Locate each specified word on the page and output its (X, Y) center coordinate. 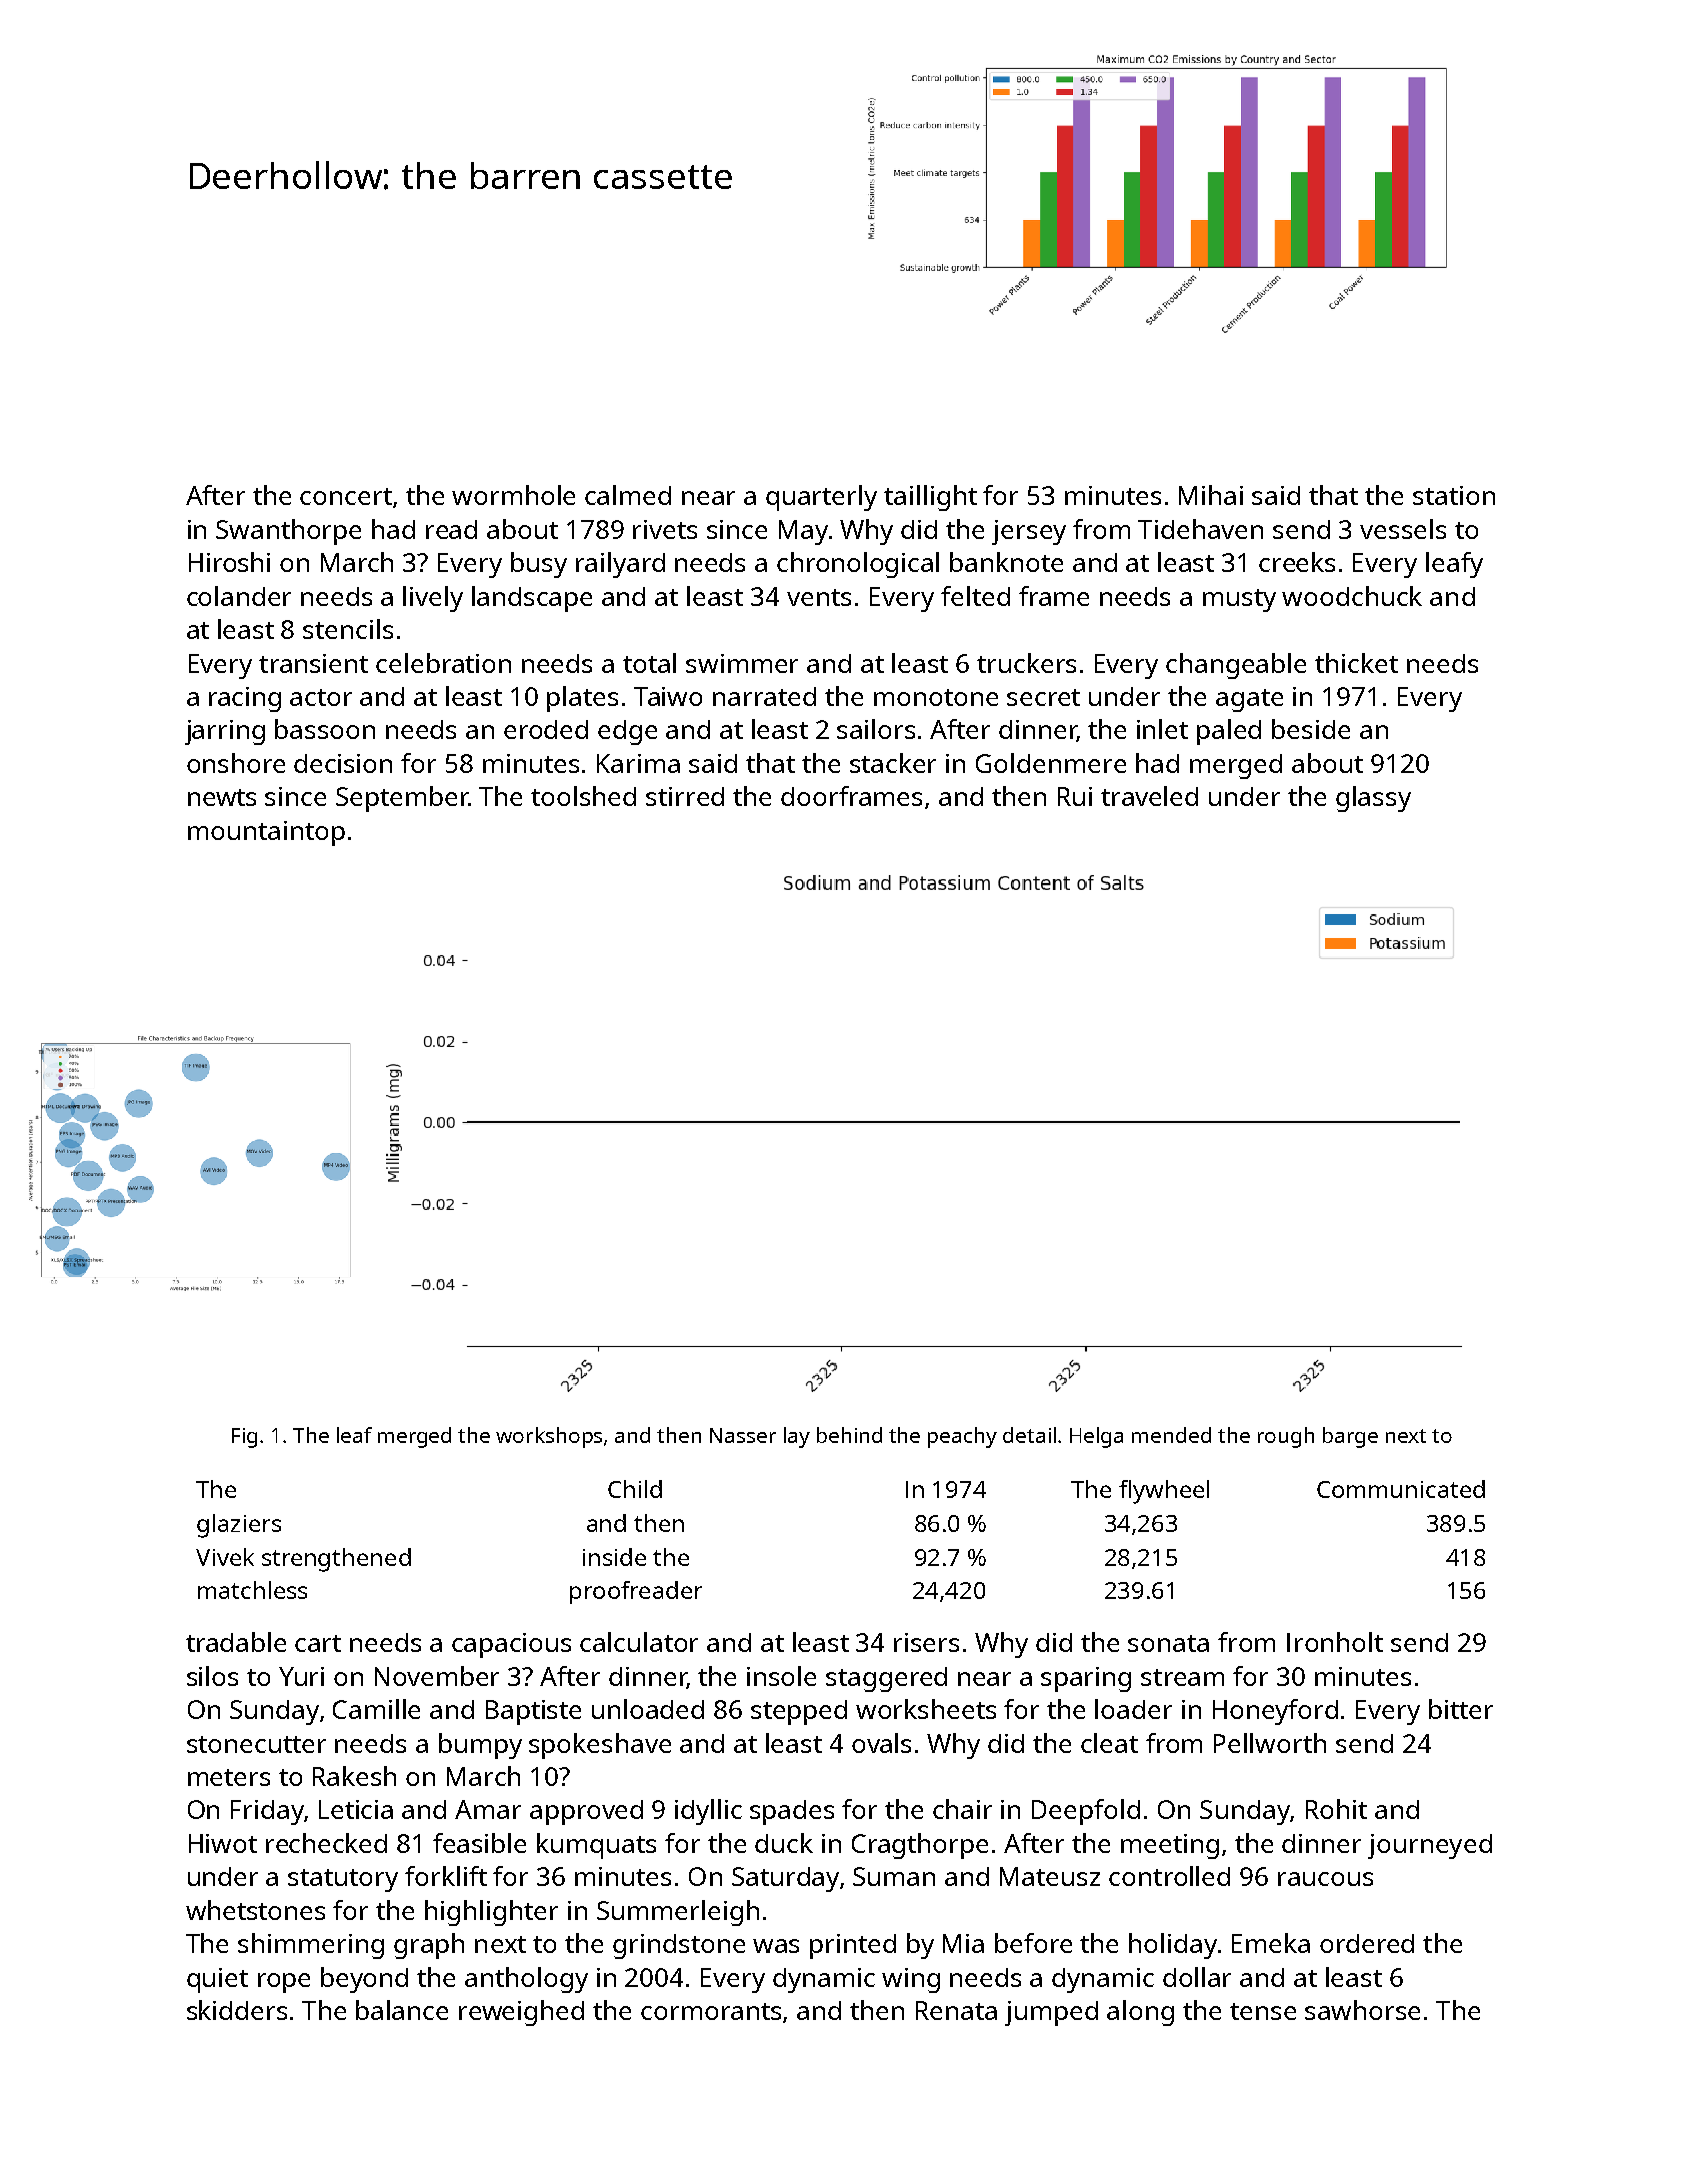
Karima (638, 763)
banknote (1006, 562)
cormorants (711, 2011)
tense (1263, 2011)
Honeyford (1275, 1712)
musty (1239, 600)
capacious (511, 1645)
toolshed (583, 796)
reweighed (521, 2013)
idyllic (708, 1812)
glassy (1373, 799)
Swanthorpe (288, 532)
